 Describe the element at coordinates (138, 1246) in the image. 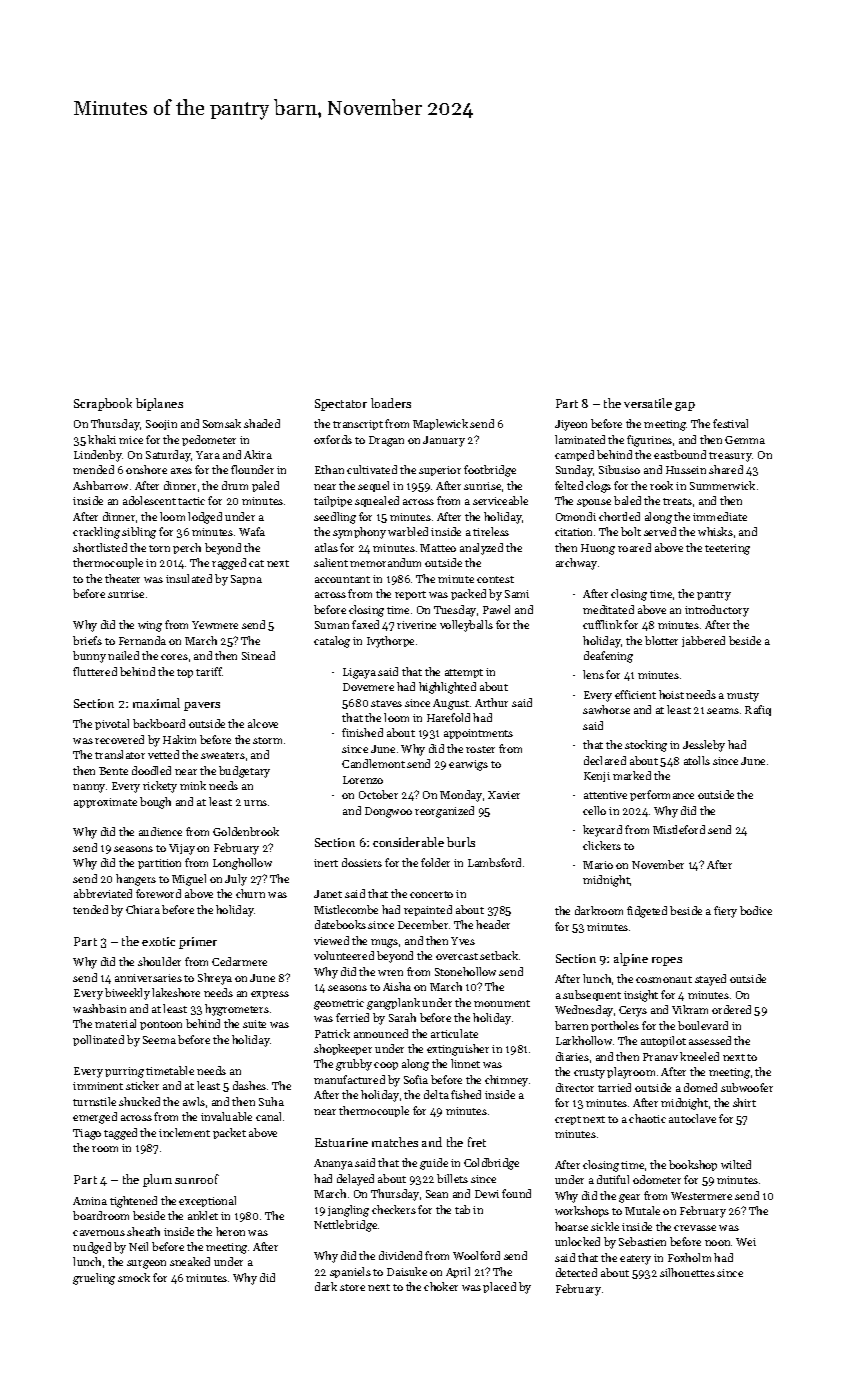

I see `Neil` at that location.
